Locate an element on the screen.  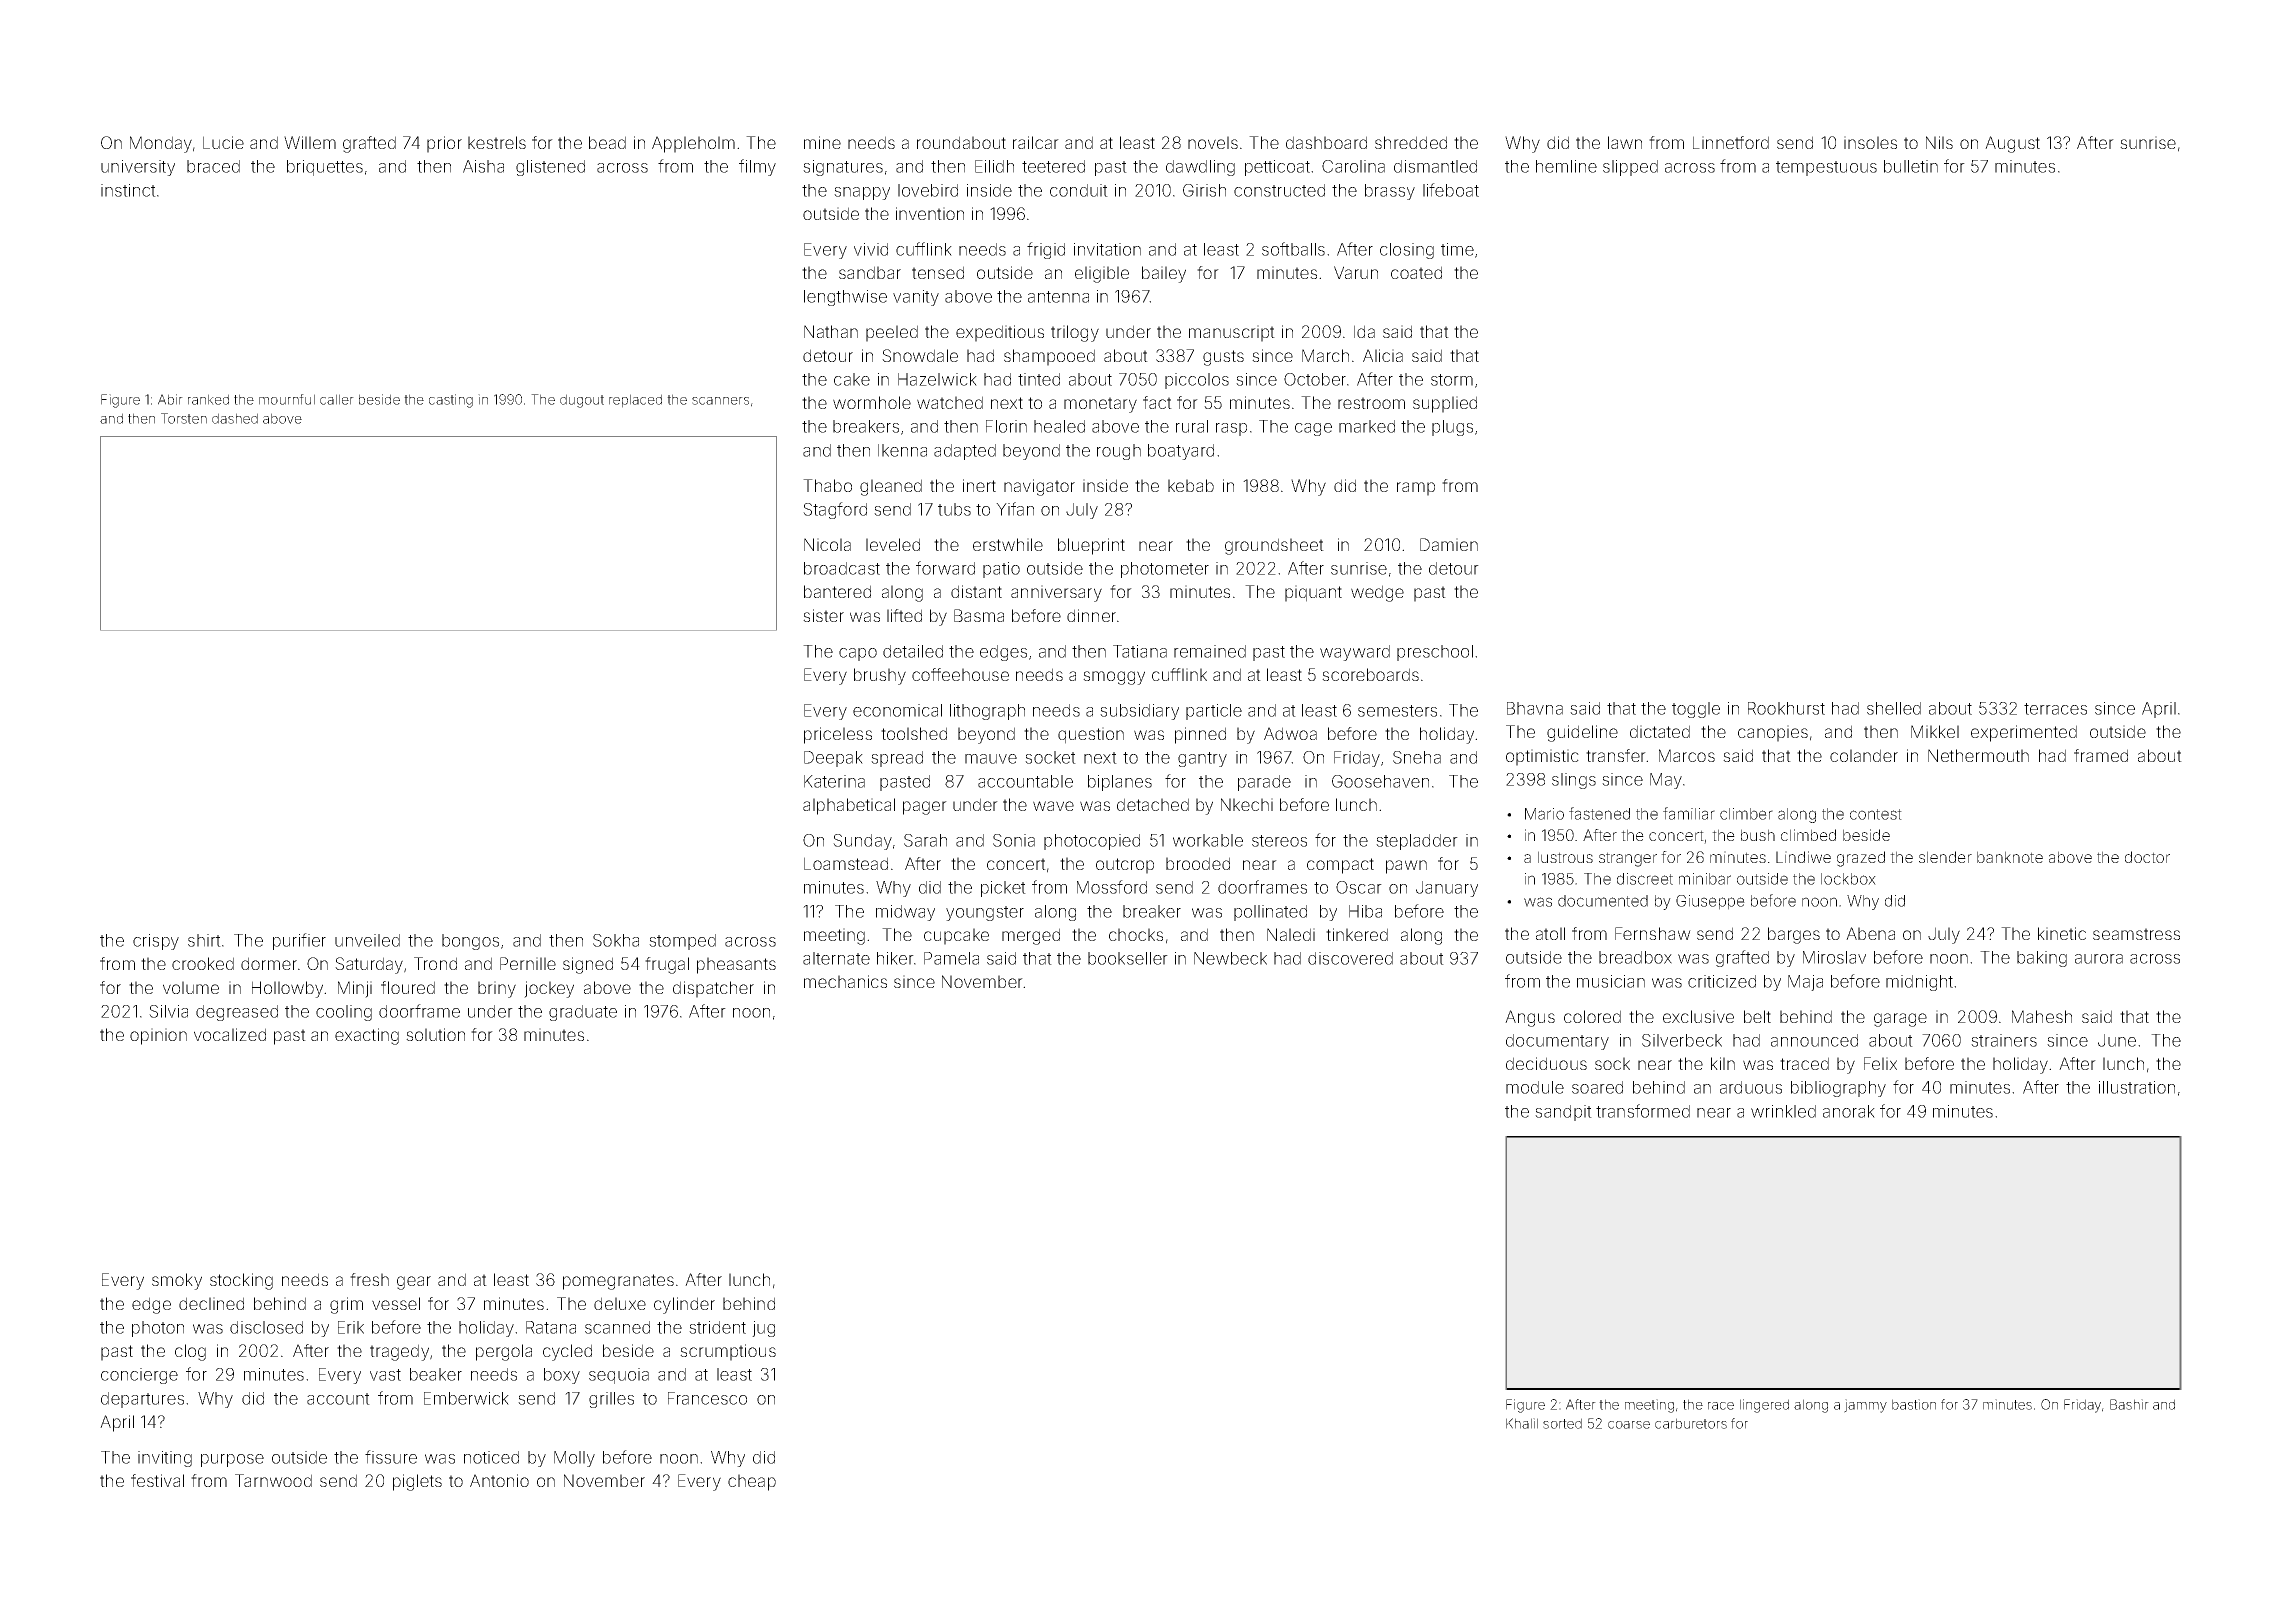
Marcos is located at coordinates (1687, 755).
